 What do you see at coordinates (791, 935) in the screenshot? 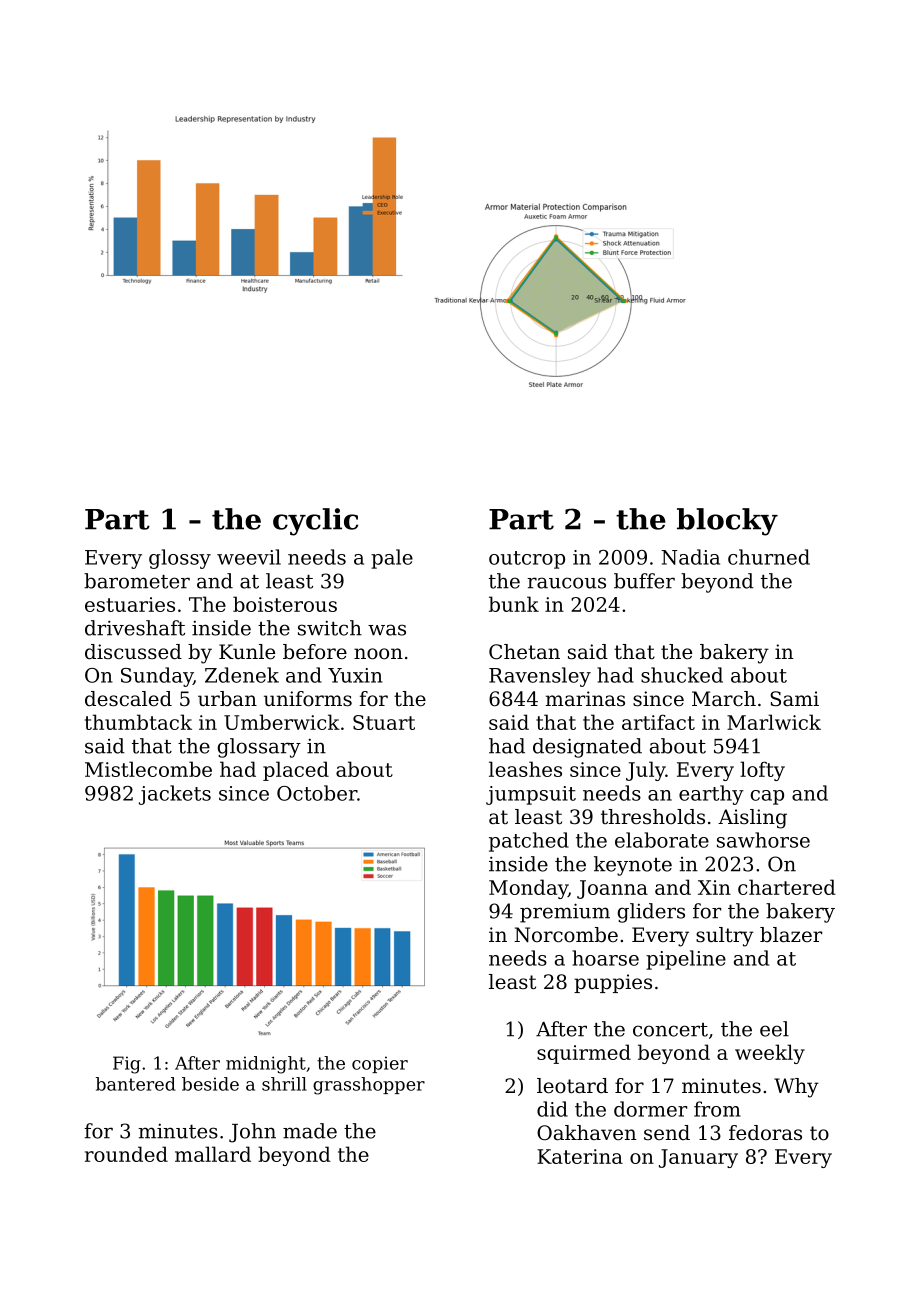
I see `blazer` at bounding box center [791, 935].
